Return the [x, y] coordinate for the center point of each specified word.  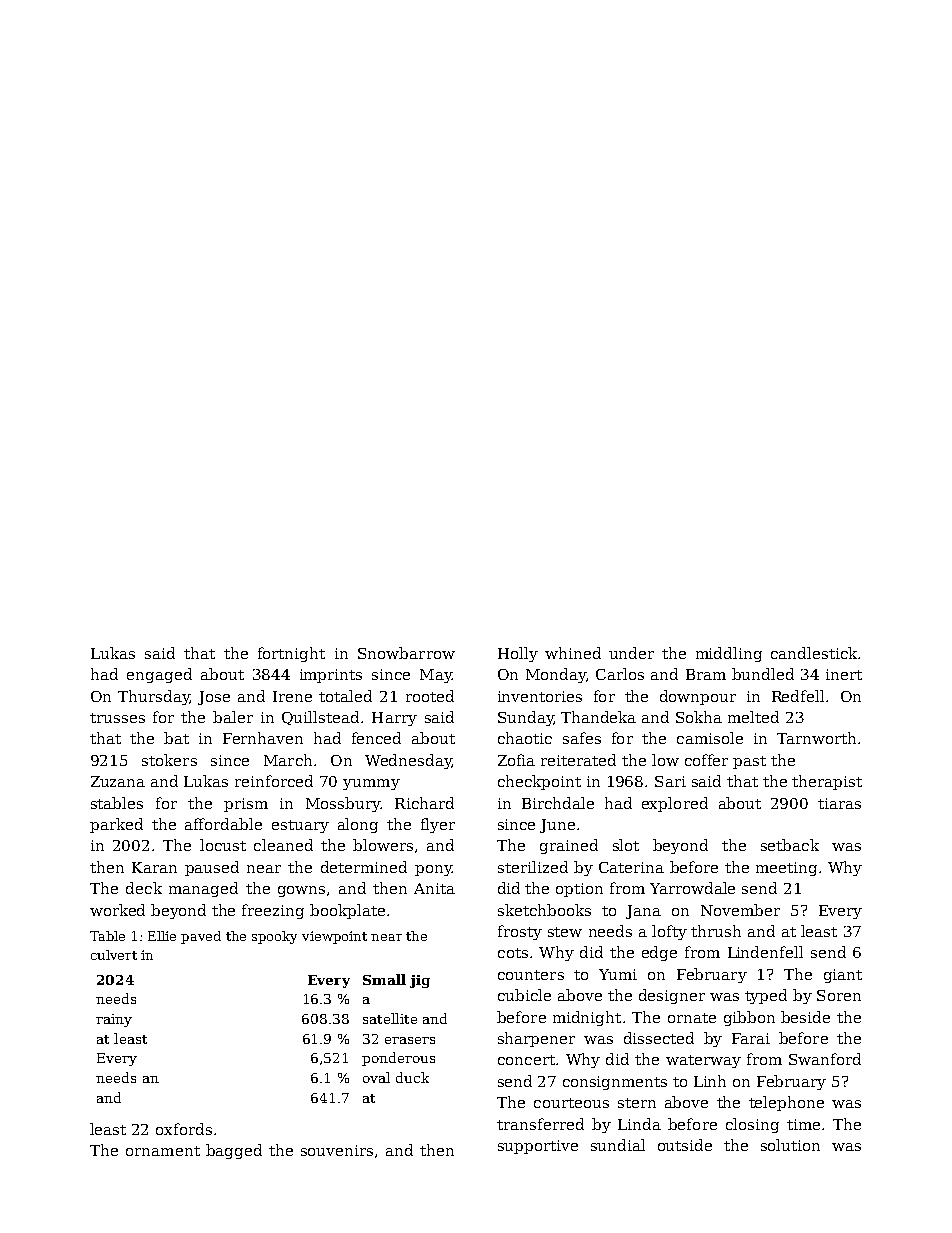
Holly [518, 654]
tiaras [839, 803]
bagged [234, 1151]
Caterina [631, 867]
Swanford [825, 1059]
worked [117, 910]
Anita [434, 888]
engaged [159, 675]
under [631, 653]
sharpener [536, 1039]
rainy [114, 1020]
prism [246, 805]
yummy [371, 784]
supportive [538, 1147]
